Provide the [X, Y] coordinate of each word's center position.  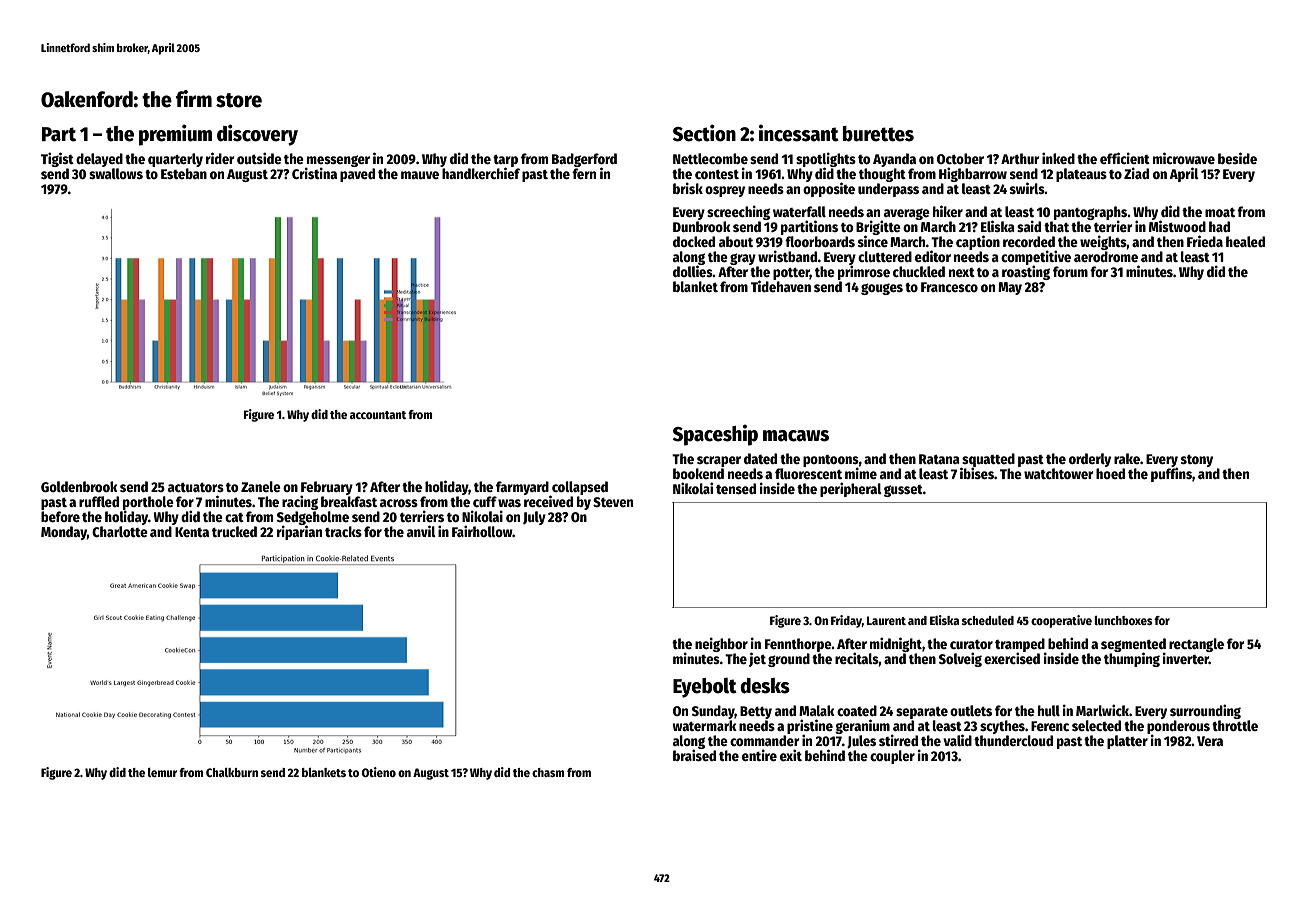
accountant [378, 415]
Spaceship [715, 435]
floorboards [820, 241]
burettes [878, 134]
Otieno [379, 772]
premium [175, 135]
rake [1127, 458]
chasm [548, 772]
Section [704, 133]
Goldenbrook [79, 486]
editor [933, 256]
